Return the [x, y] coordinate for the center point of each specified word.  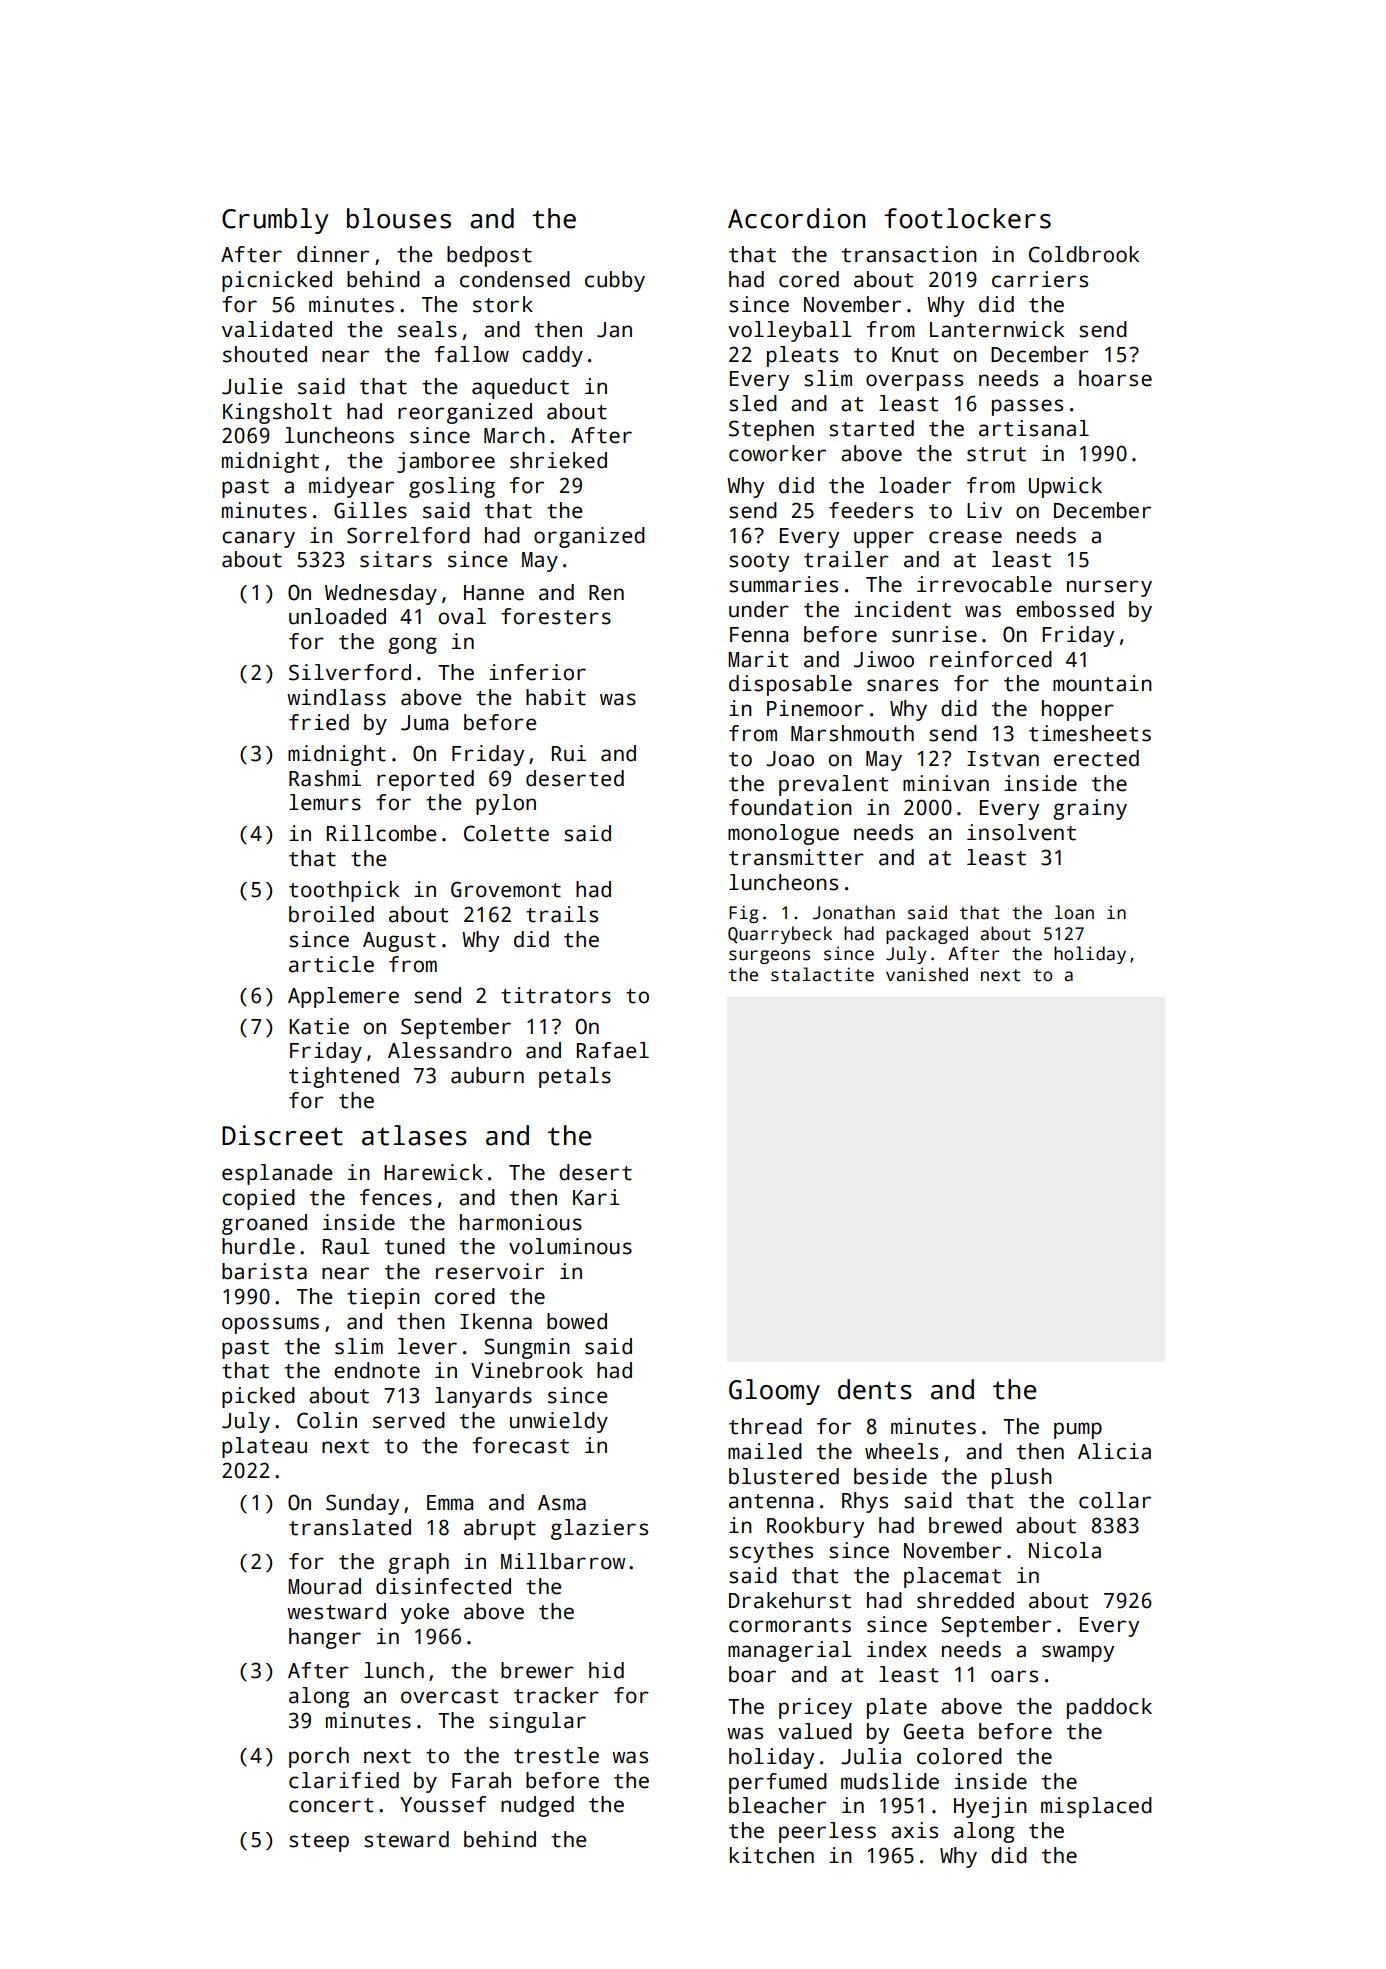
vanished [927, 974]
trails [562, 914]
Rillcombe [381, 833]
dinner [333, 254]
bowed [577, 1321]
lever [427, 1346]
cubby [615, 281]
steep [319, 1842]
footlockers [967, 218]
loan [1074, 912]
